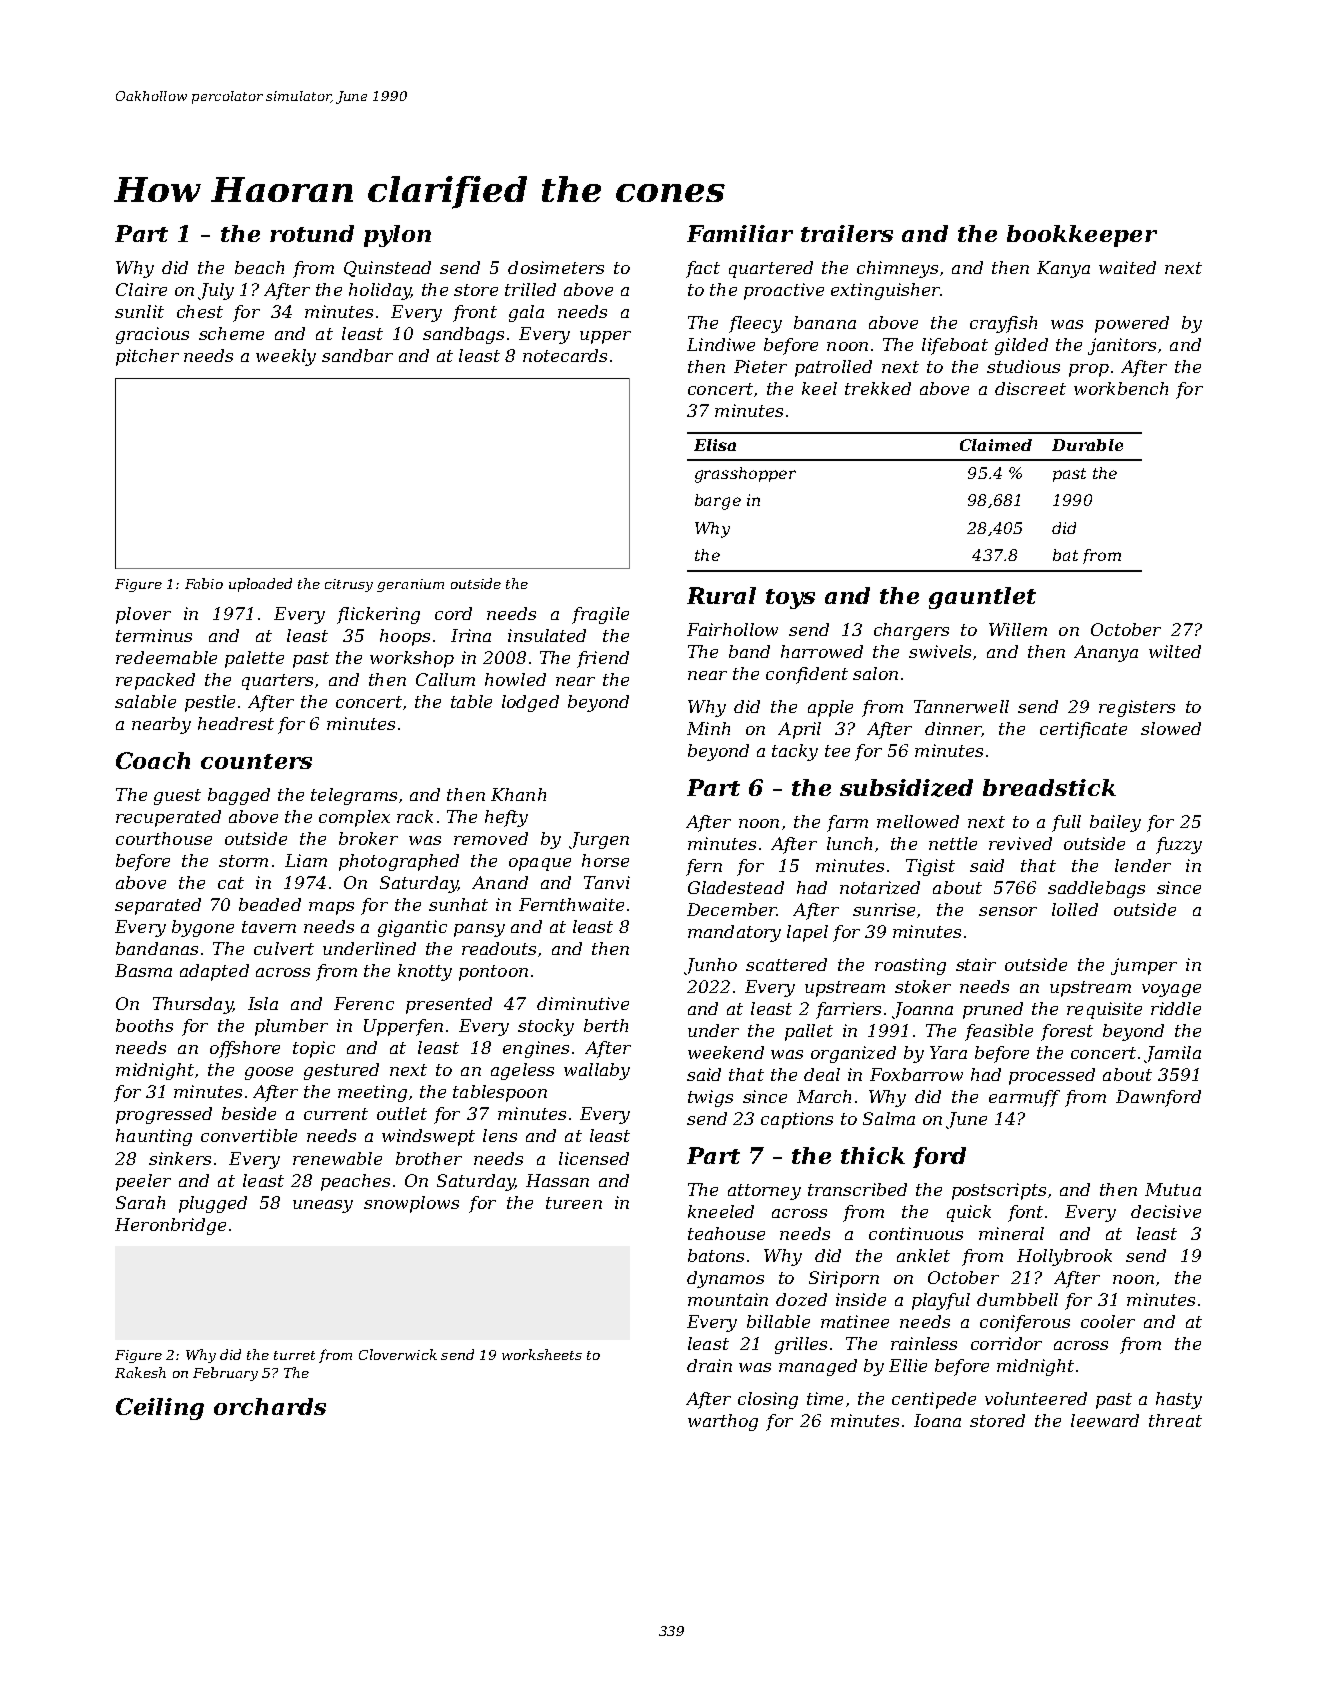 This screenshot has height=1704, width=1317. I want to click on Ceiling, so click(160, 1409).
